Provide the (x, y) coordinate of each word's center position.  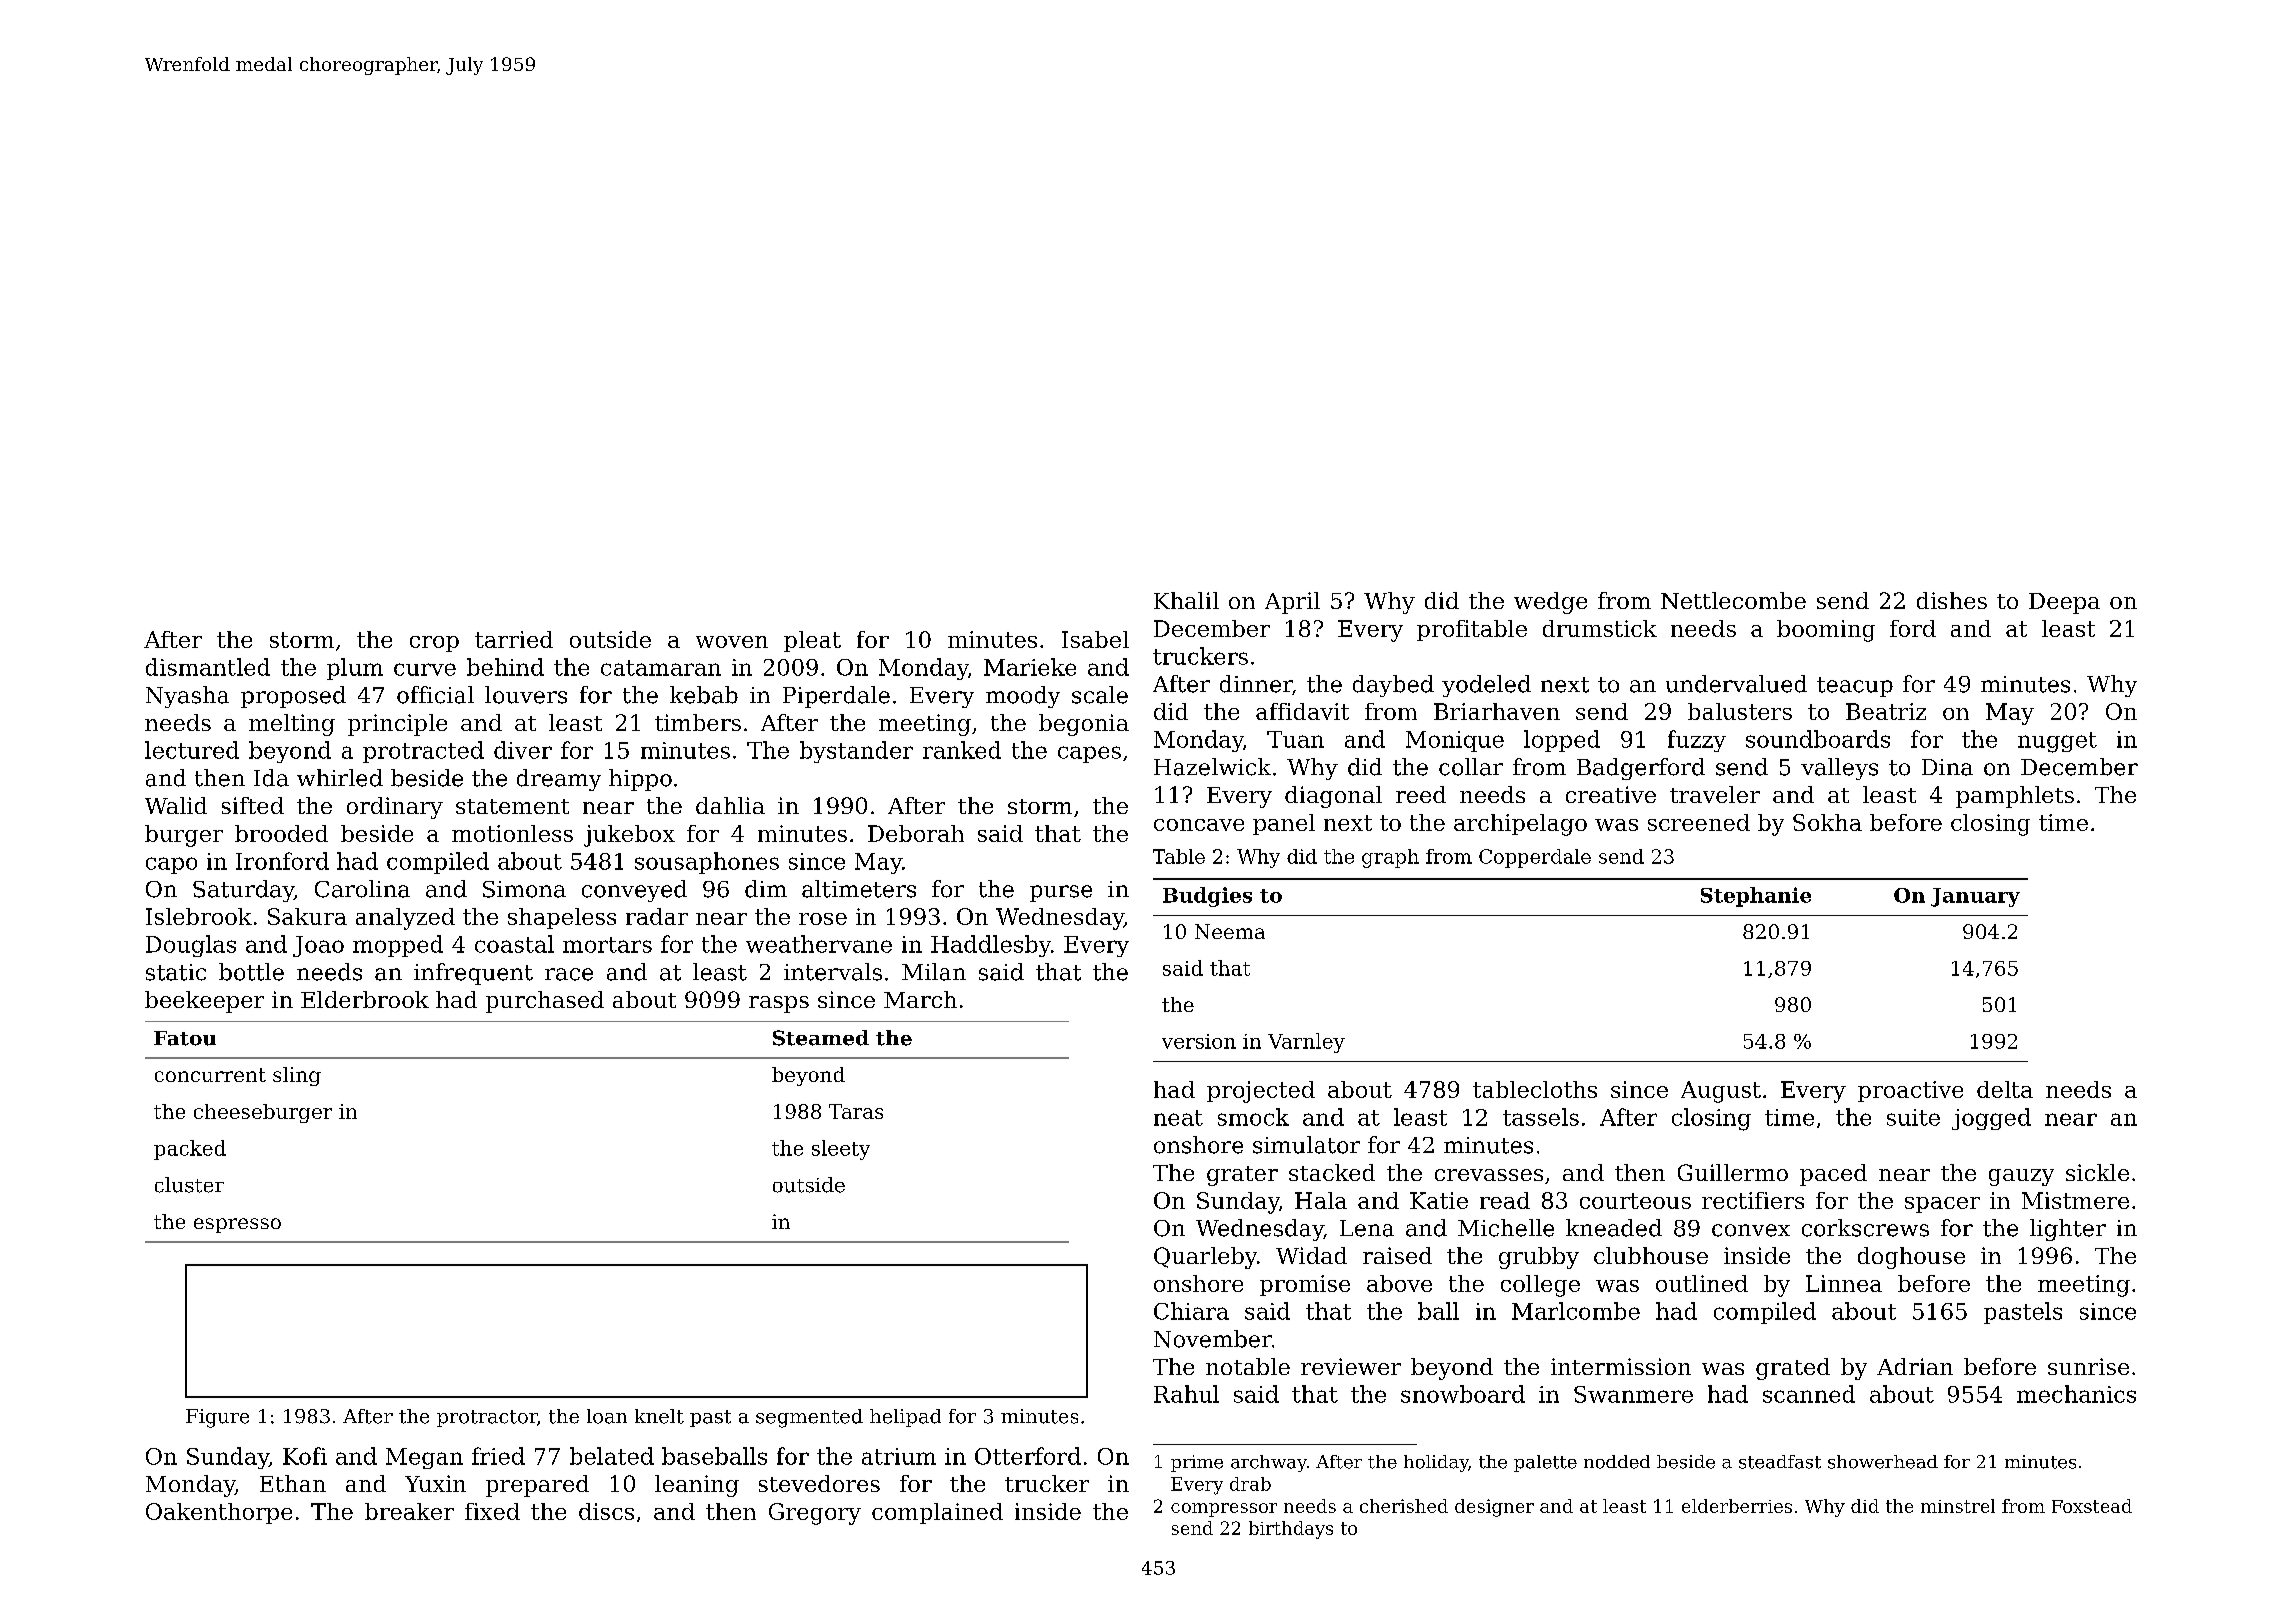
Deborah (916, 833)
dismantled (208, 667)
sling (297, 1076)
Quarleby (1205, 1258)
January (1975, 897)
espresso (237, 1225)
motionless (512, 833)
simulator (1306, 1145)
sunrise (2088, 1366)
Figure (217, 1418)
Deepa (2064, 603)
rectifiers (1753, 1200)
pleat (812, 641)
